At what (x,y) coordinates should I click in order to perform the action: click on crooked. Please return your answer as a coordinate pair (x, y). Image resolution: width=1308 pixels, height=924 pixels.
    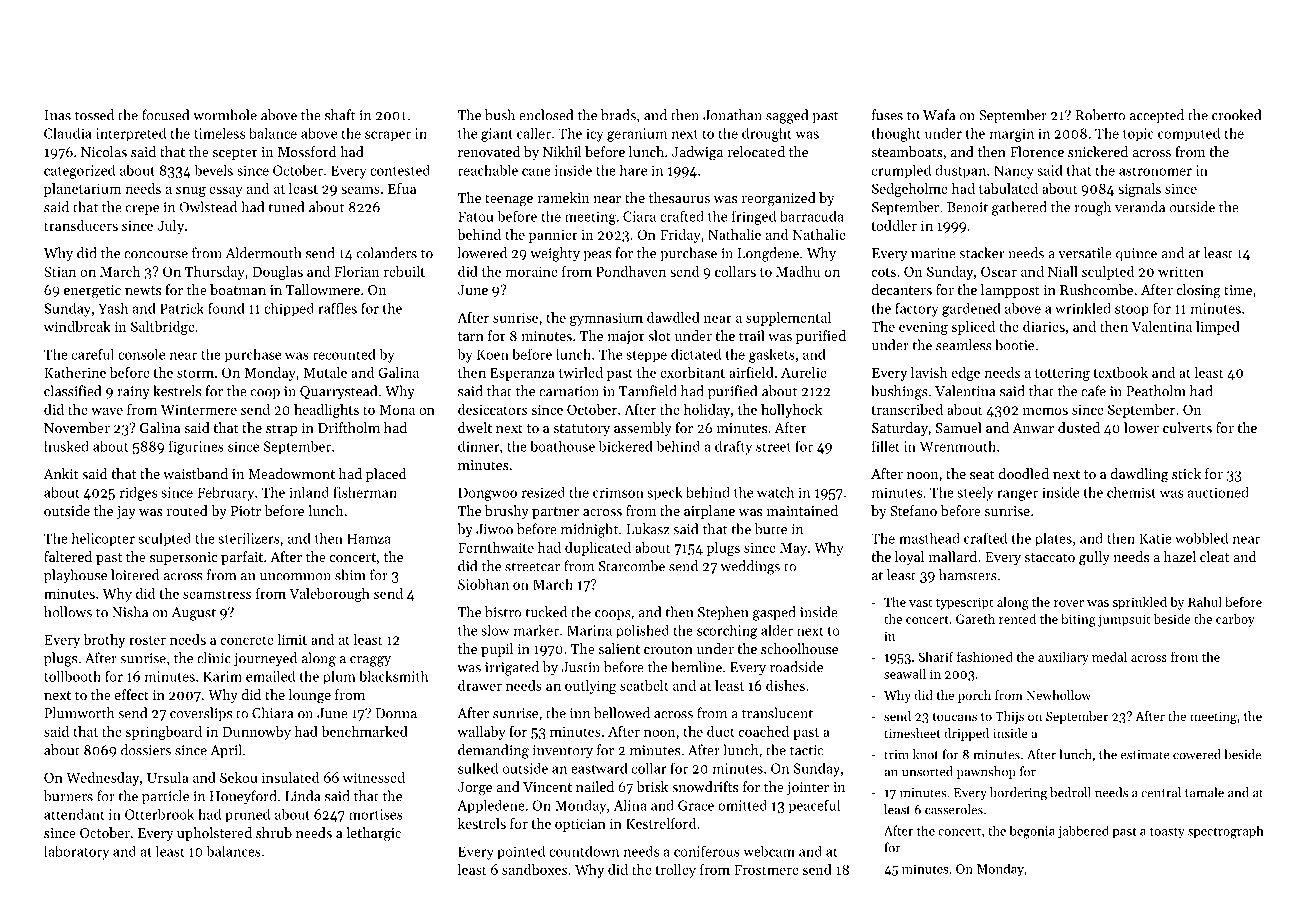
    Looking at the image, I should click on (1236, 115).
